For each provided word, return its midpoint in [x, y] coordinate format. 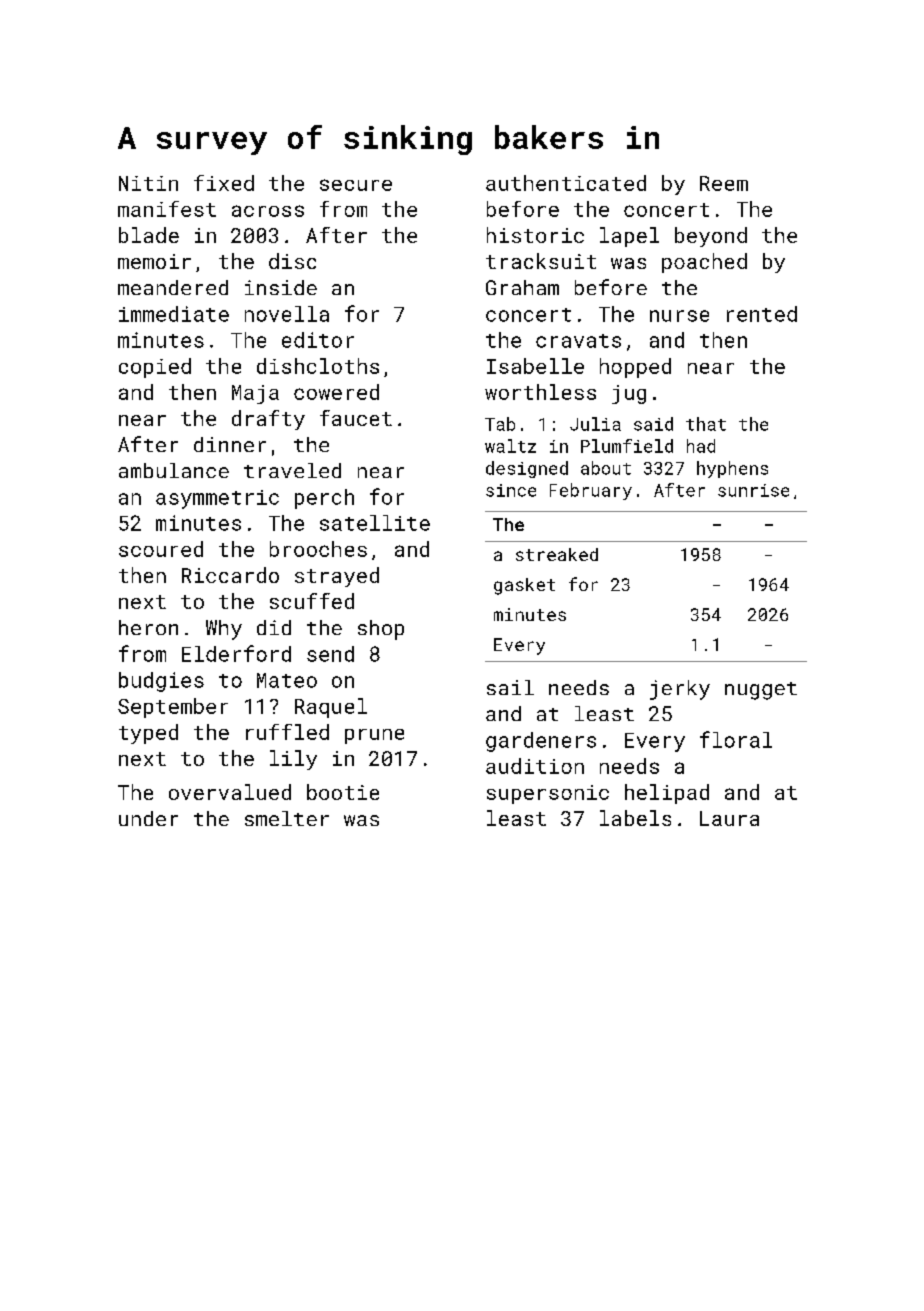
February [591, 491]
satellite [375, 523]
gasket [524, 586]
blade [149, 235]
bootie [343, 792]
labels [635, 818]
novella [287, 314]
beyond [711, 237]
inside [281, 287]
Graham [522, 287]
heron [148, 627]
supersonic [548, 794]
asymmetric [217, 499]
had [701, 446]
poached [704, 263]
